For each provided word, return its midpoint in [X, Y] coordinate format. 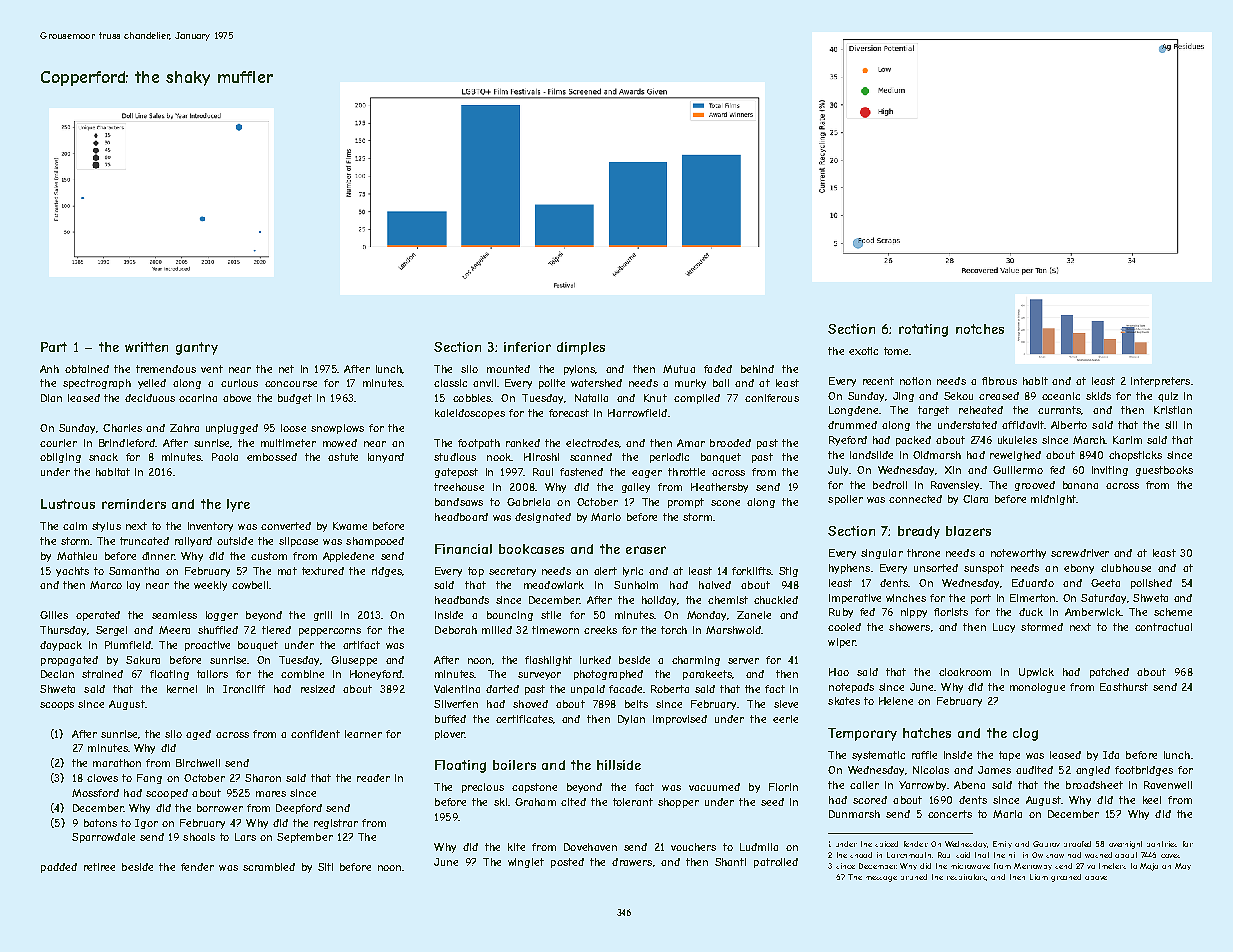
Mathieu [77, 556]
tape [1009, 756]
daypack [61, 646]
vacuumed [714, 787]
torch [674, 630]
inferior [527, 347]
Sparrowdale [103, 838]
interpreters [1160, 382]
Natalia [591, 398]
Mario [606, 517]
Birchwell [198, 763]
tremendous [166, 369]
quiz [1168, 397]
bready [919, 532]
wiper [841, 643]
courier [58, 443]
